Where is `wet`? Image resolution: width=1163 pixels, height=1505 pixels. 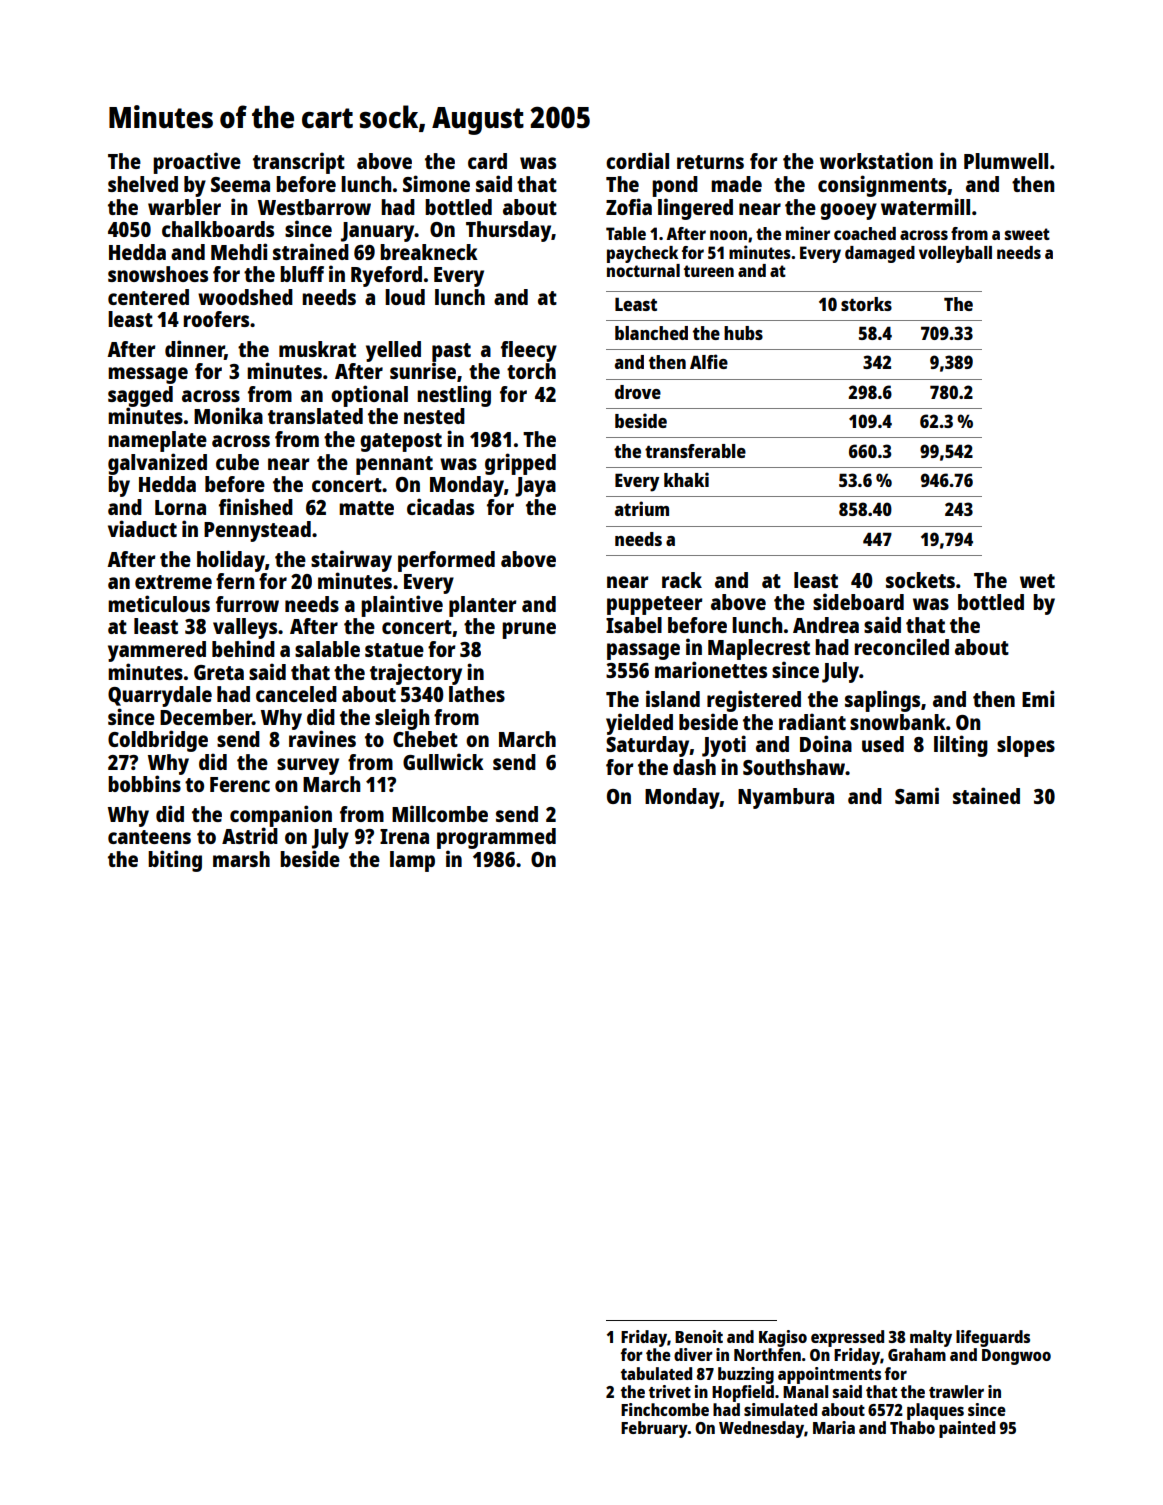 wet is located at coordinates (1037, 581).
